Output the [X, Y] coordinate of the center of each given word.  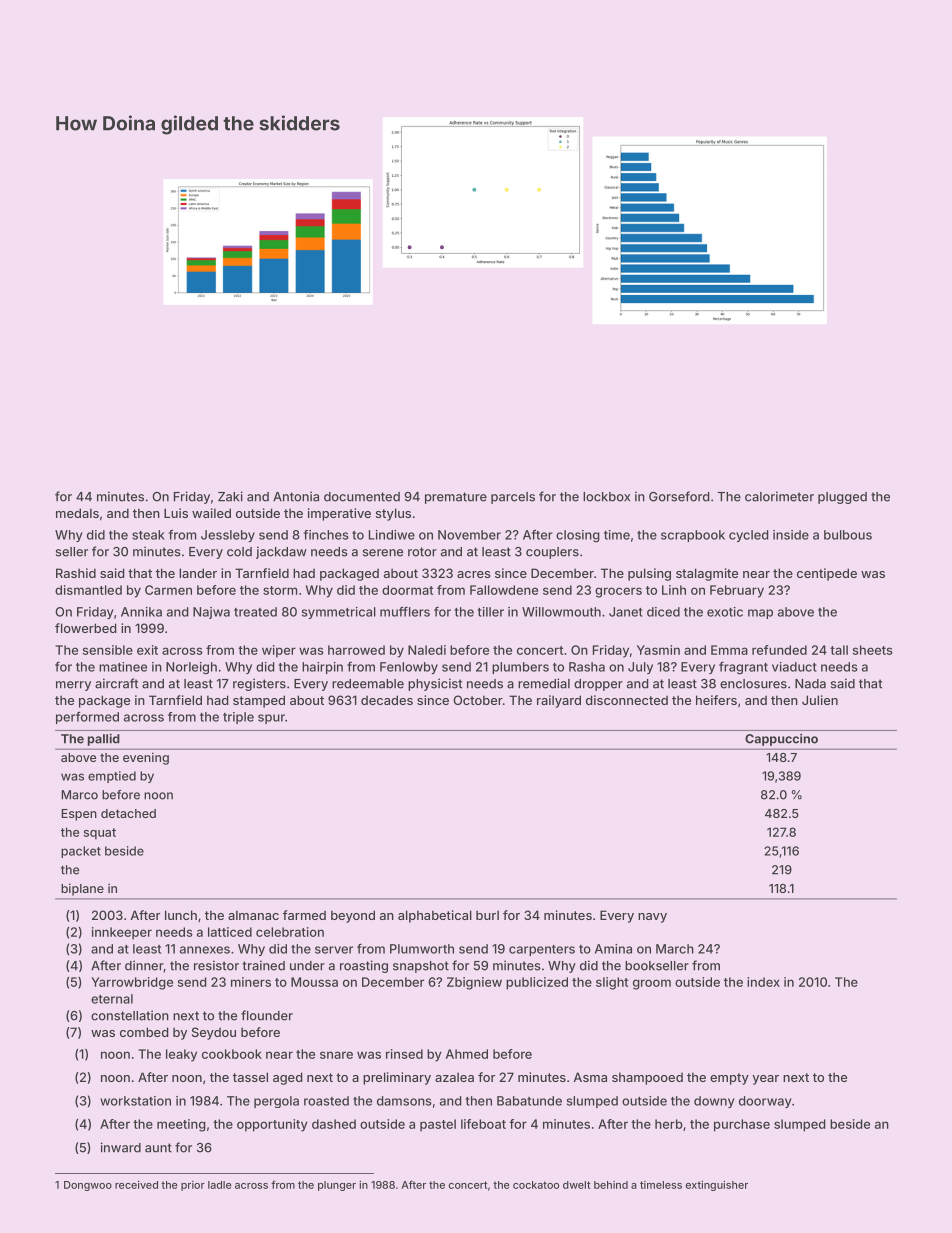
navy [652, 918]
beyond [353, 916]
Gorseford [679, 496]
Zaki [230, 496]
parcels [513, 498]
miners [251, 982]
